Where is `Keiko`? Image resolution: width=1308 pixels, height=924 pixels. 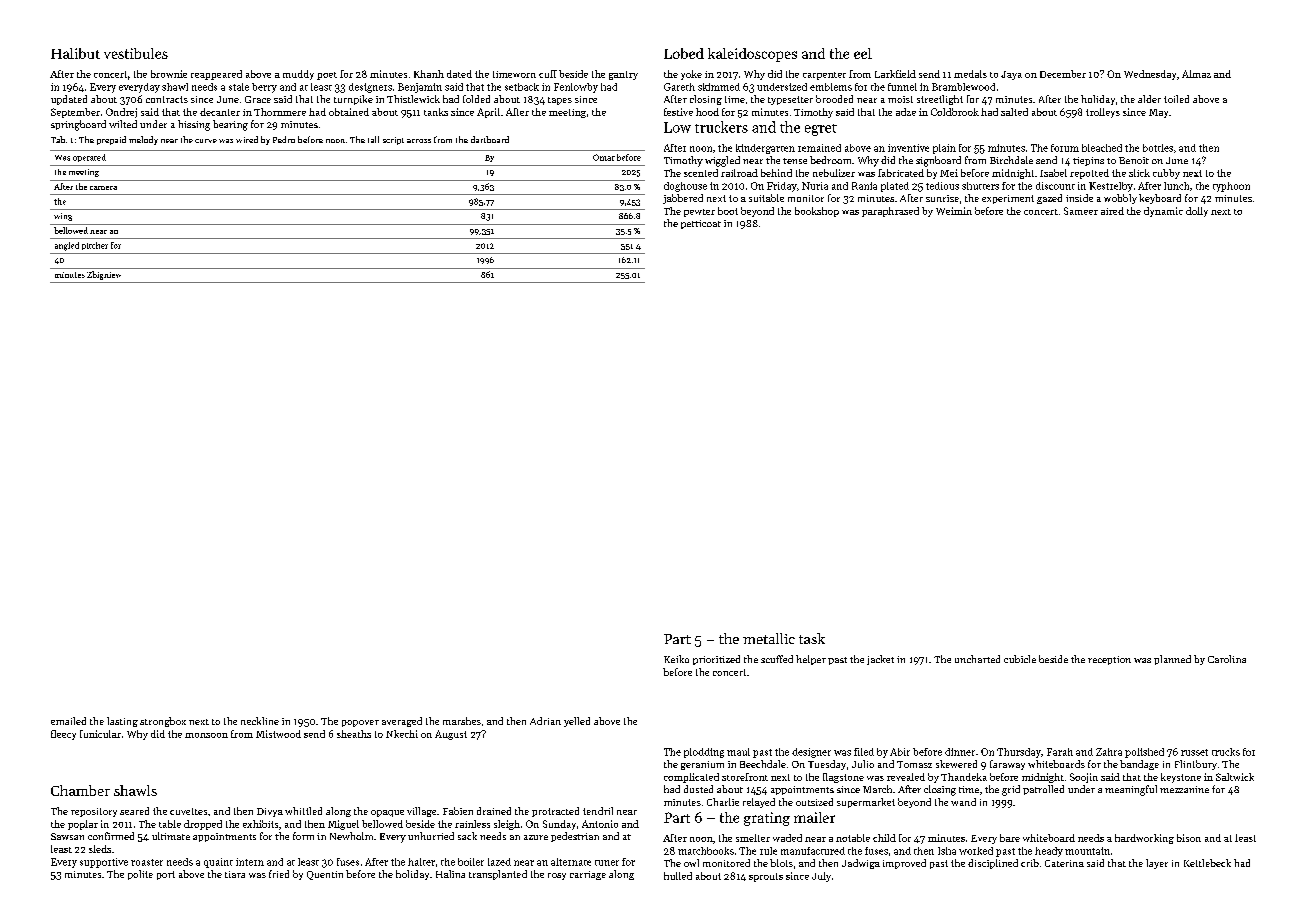
Keiko is located at coordinates (676, 659).
